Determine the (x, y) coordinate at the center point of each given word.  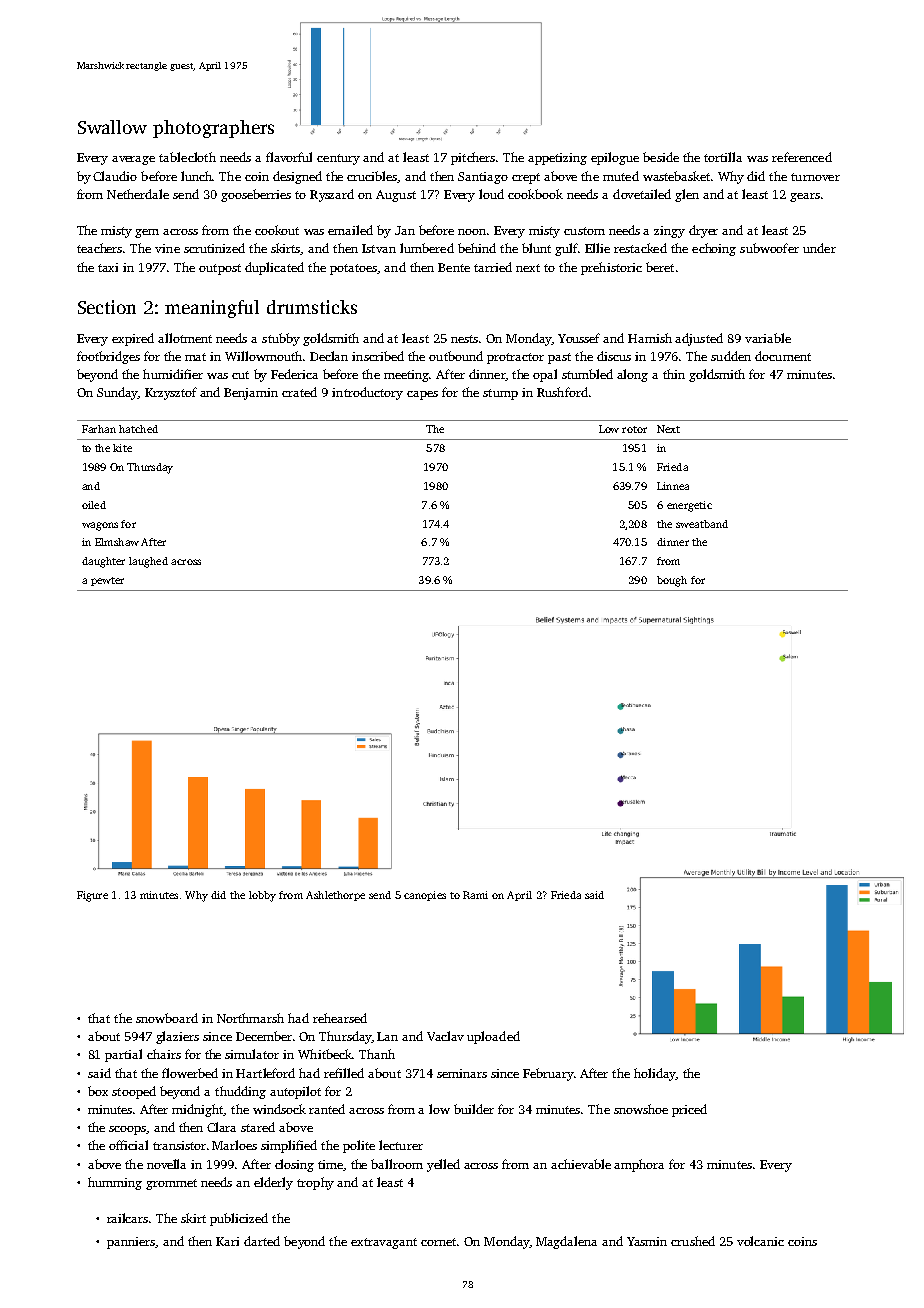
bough (672, 581)
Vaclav (445, 1036)
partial (123, 1055)
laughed (148, 562)
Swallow (112, 127)
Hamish (650, 338)
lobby (262, 896)
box (98, 1091)
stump (500, 394)
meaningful (212, 309)
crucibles (372, 177)
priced (689, 1110)
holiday (655, 1074)
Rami (475, 895)
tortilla (723, 157)
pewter (107, 581)
